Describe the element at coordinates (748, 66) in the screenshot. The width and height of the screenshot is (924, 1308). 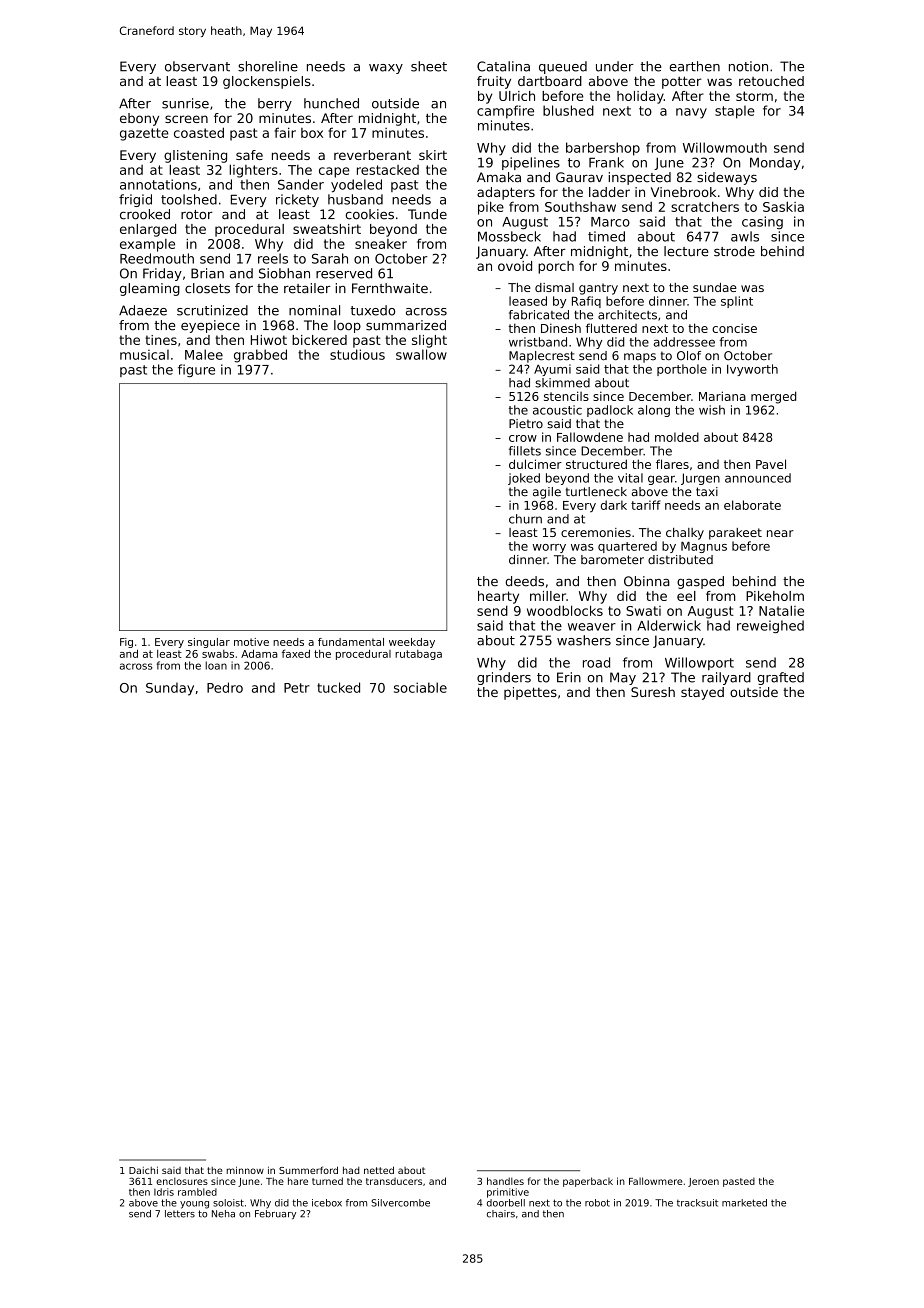
I see `notion` at that location.
